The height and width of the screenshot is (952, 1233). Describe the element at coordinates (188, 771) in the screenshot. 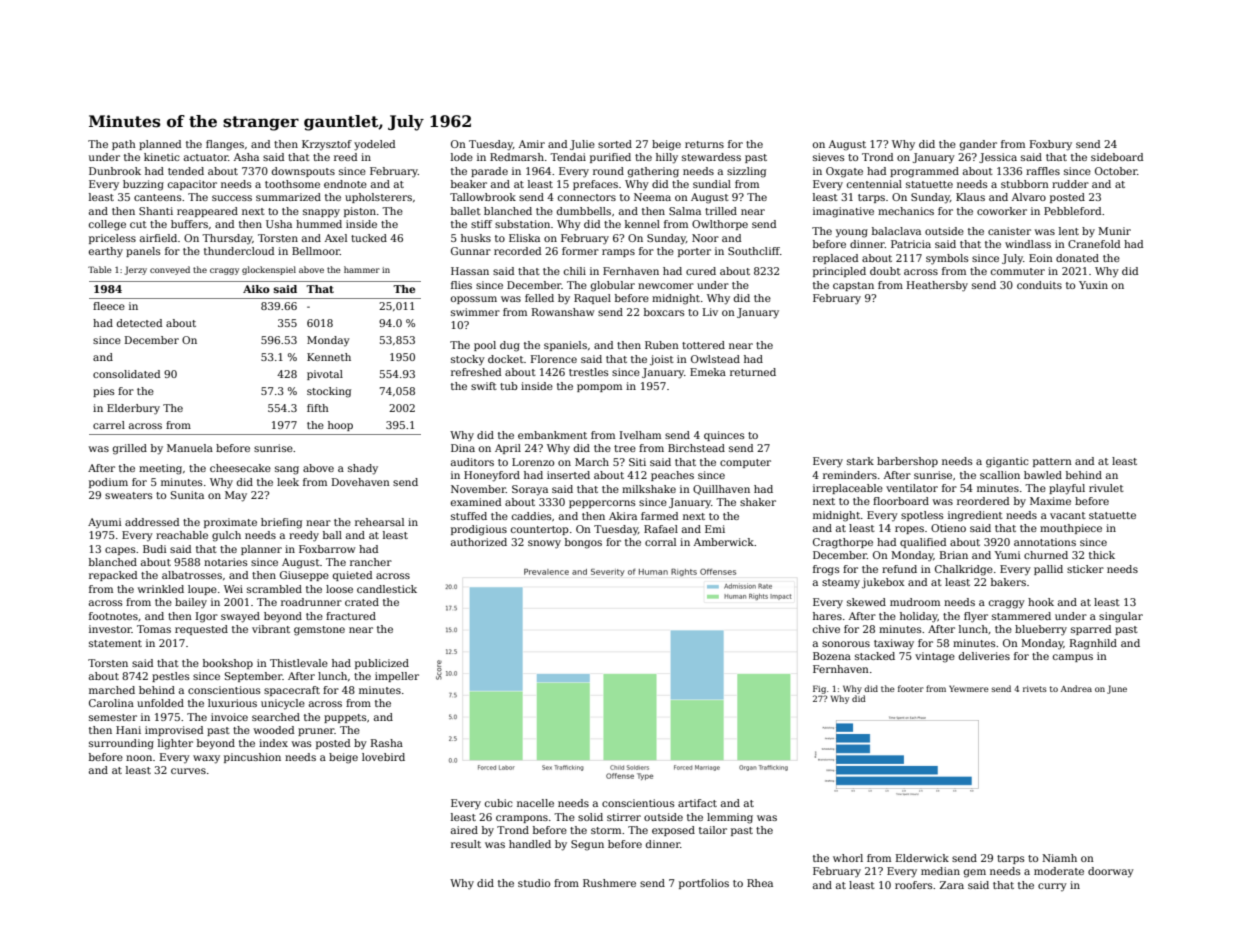

I see `curves` at that location.
